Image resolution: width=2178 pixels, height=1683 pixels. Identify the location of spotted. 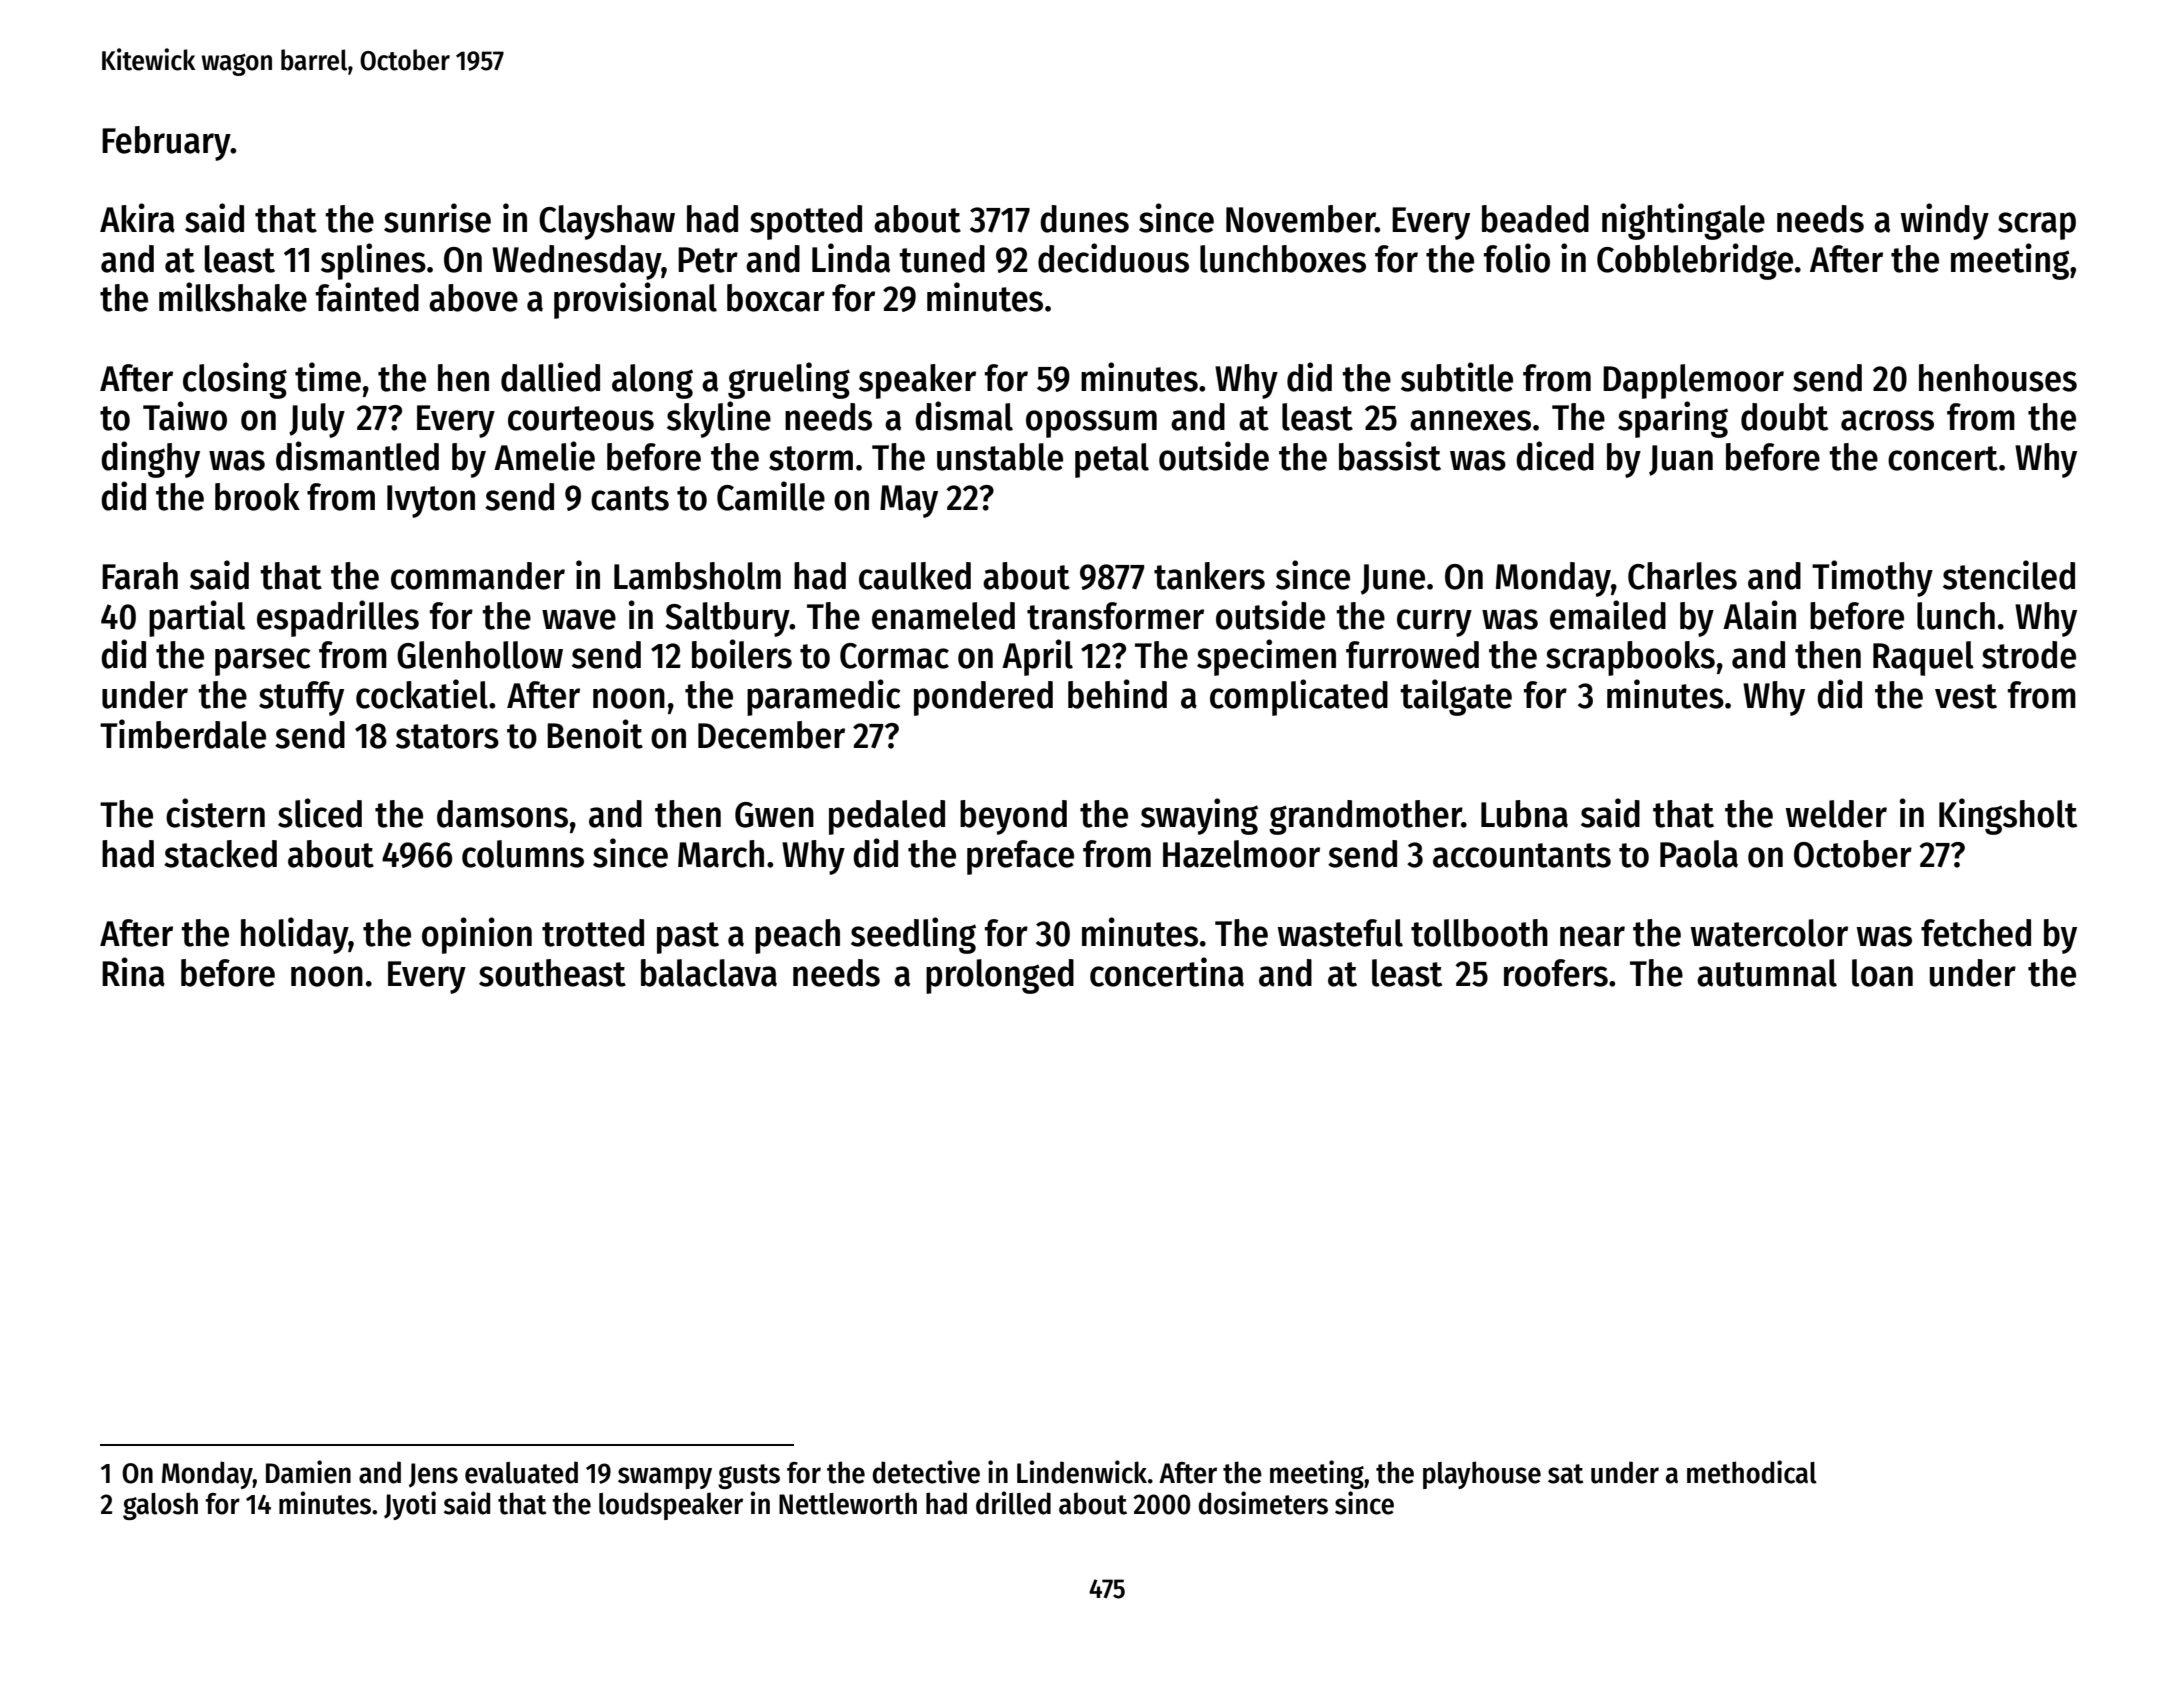
(806, 222).
